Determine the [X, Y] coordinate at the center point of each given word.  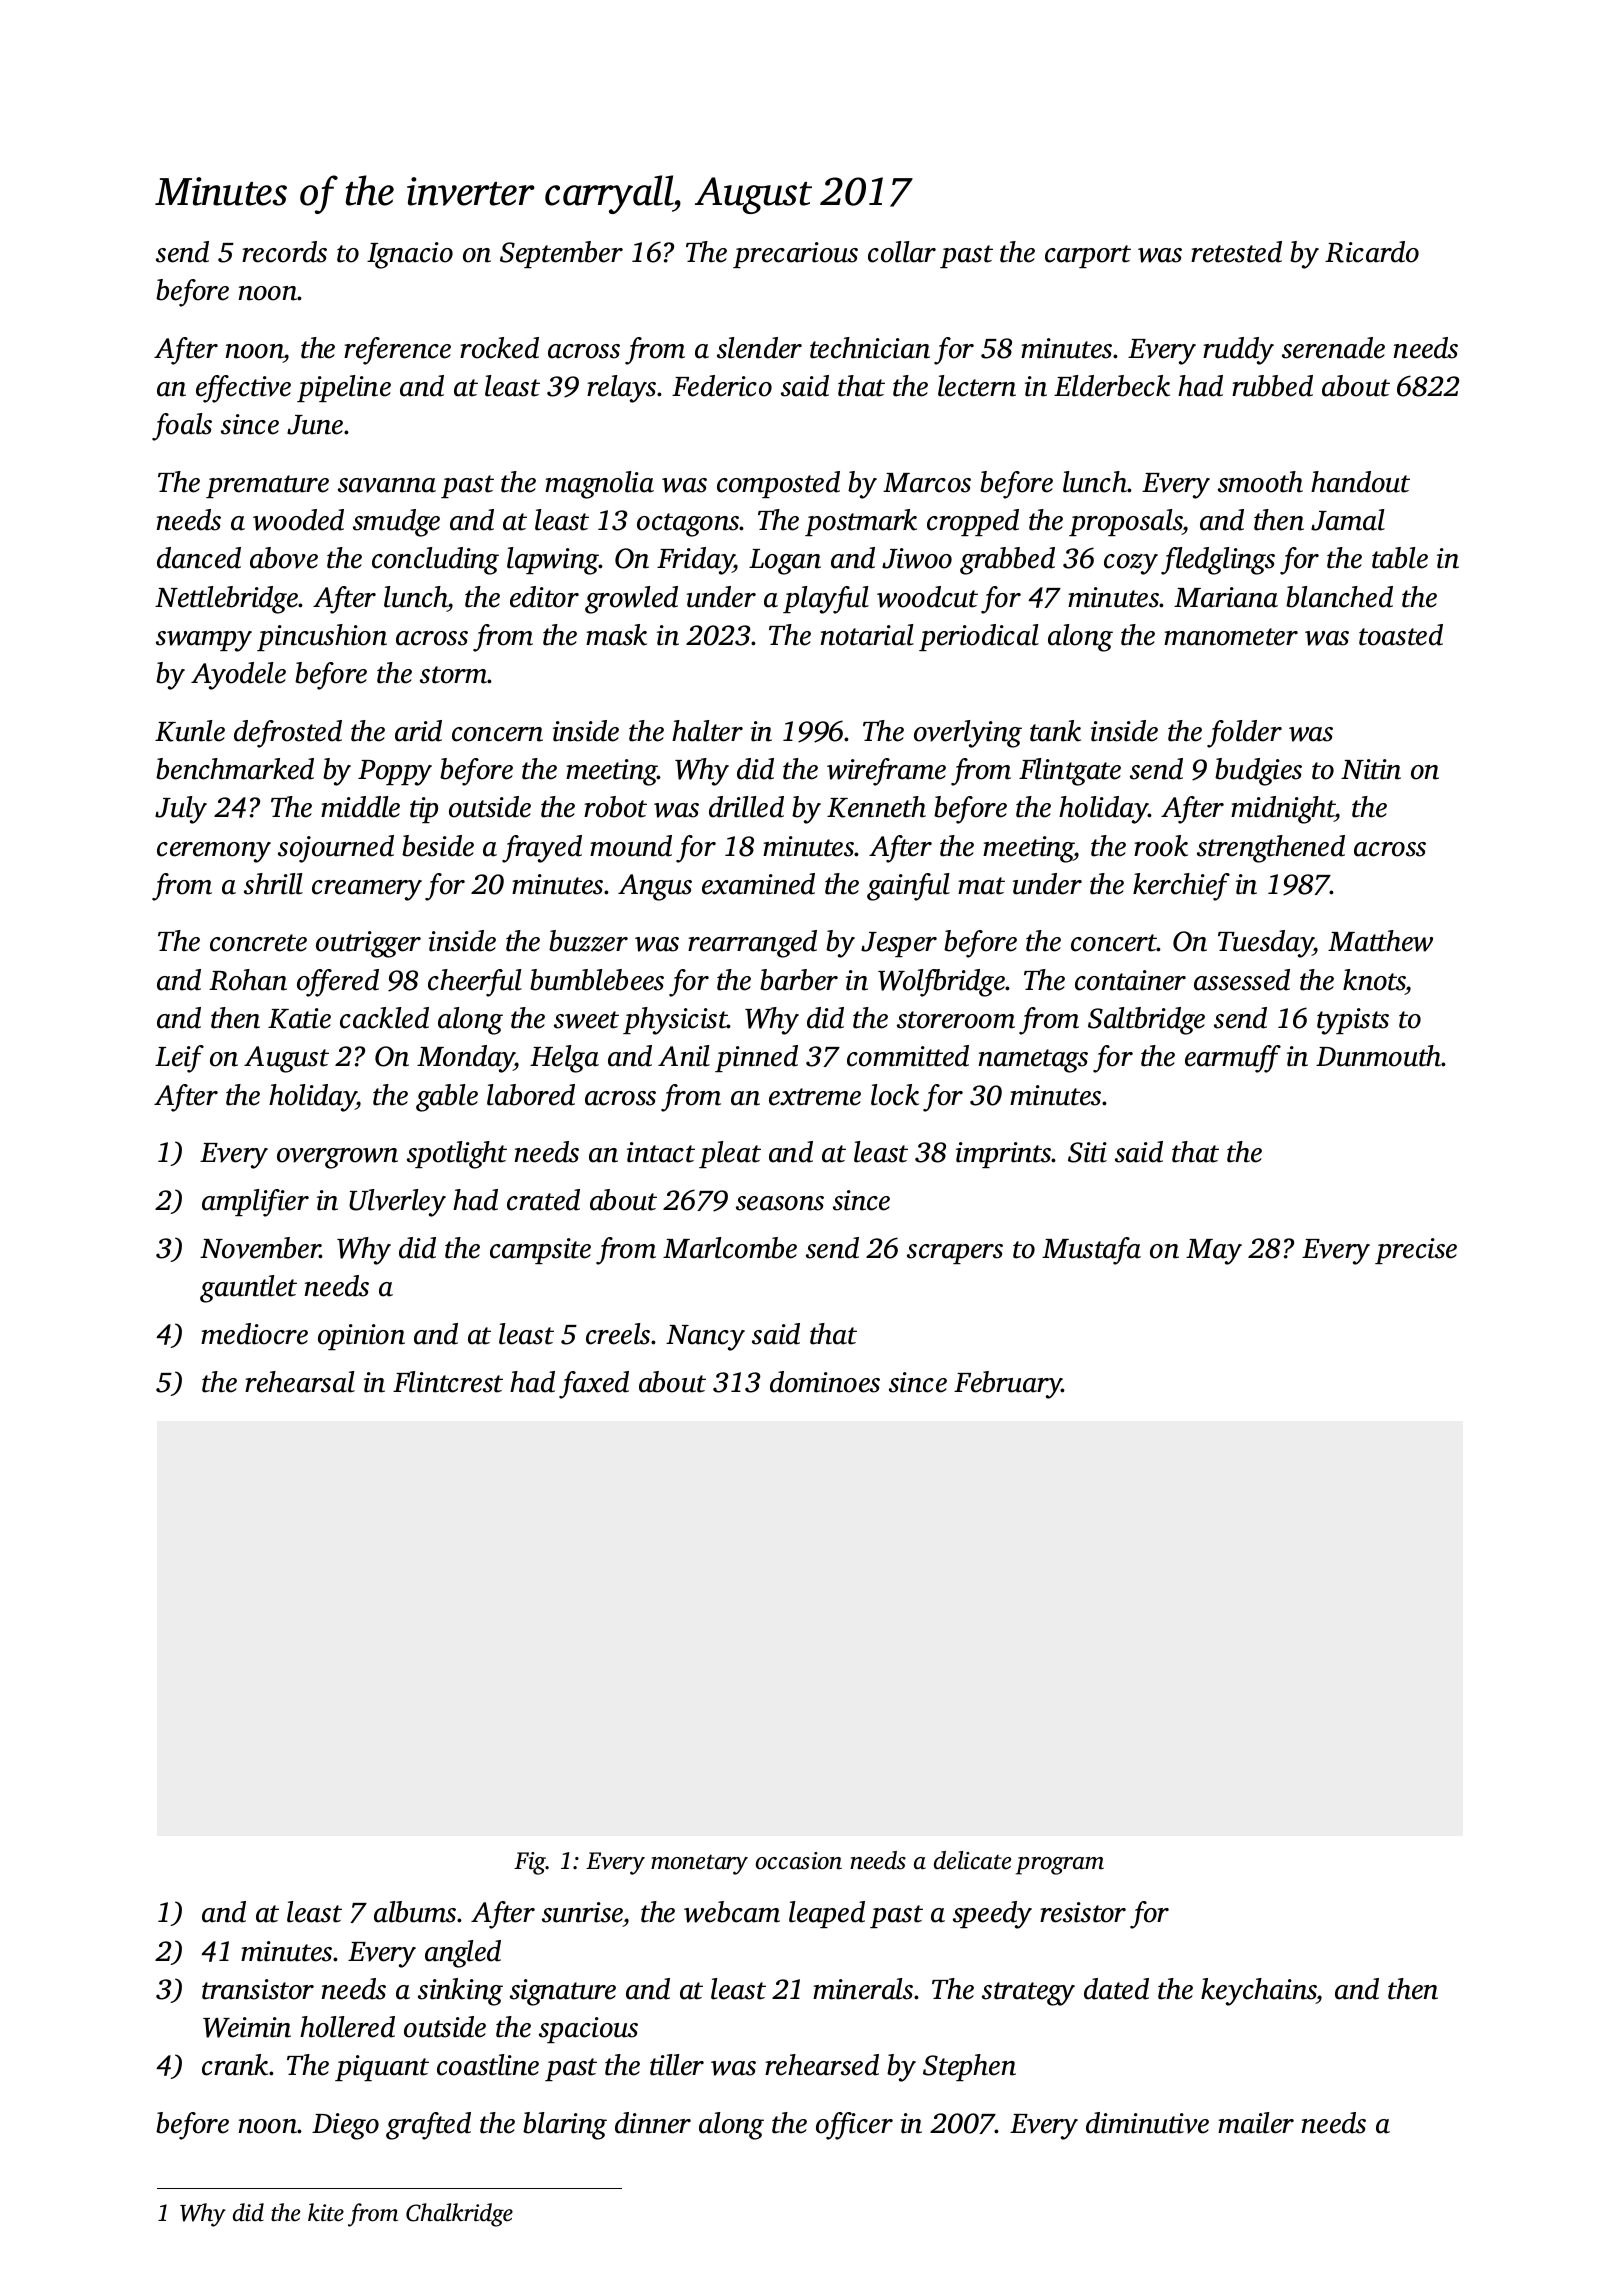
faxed [594, 1385]
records [284, 252]
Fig [530, 1863]
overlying [968, 734]
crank [235, 2065]
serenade [1333, 348]
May [1214, 1252]
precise [1416, 1251]
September [561, 254]
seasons [780, 1203]
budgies [1258, 772]
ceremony [214, 852]
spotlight [457, 1155]
